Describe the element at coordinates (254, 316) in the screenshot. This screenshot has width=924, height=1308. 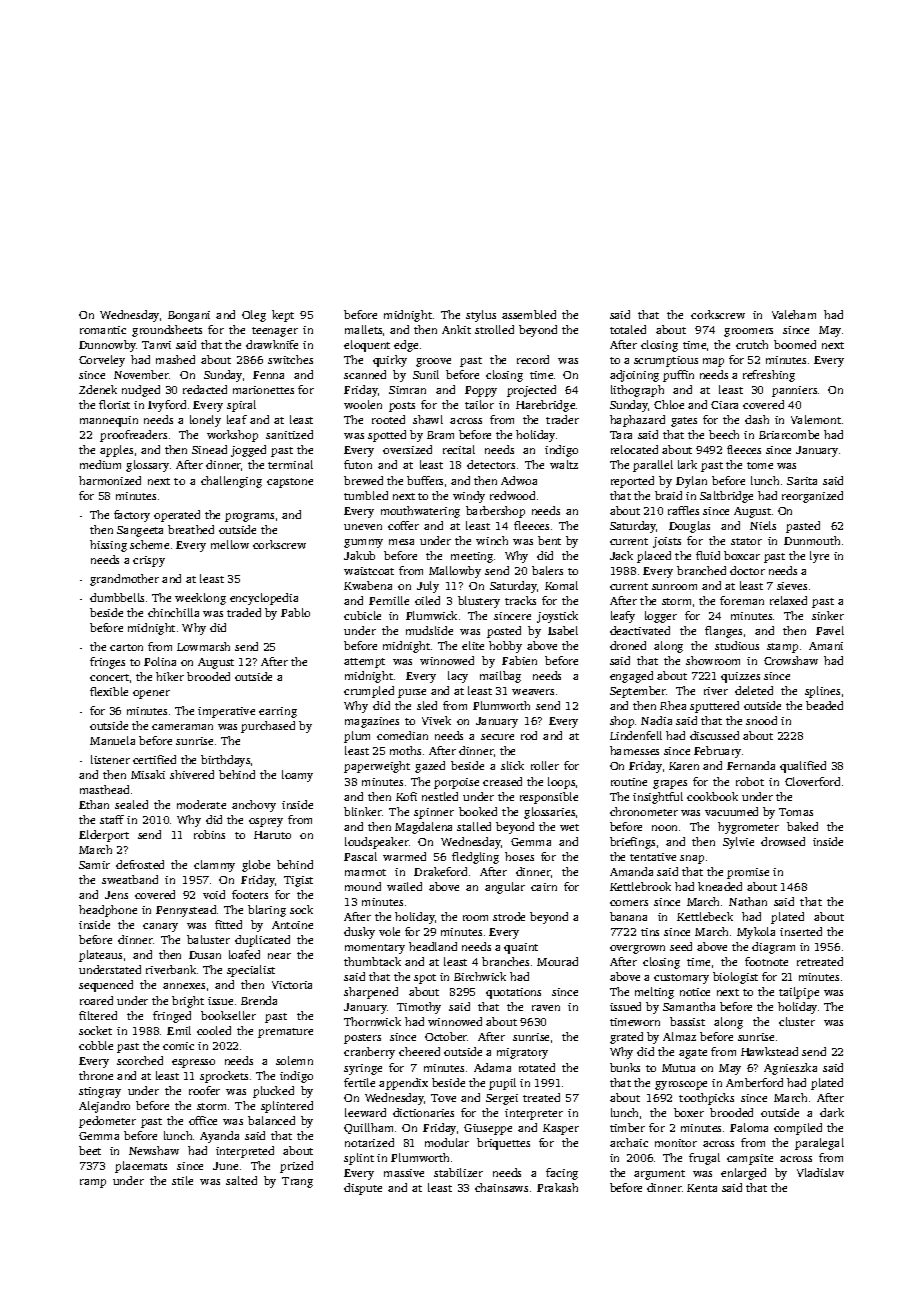
I see `Oleg` at that location.
